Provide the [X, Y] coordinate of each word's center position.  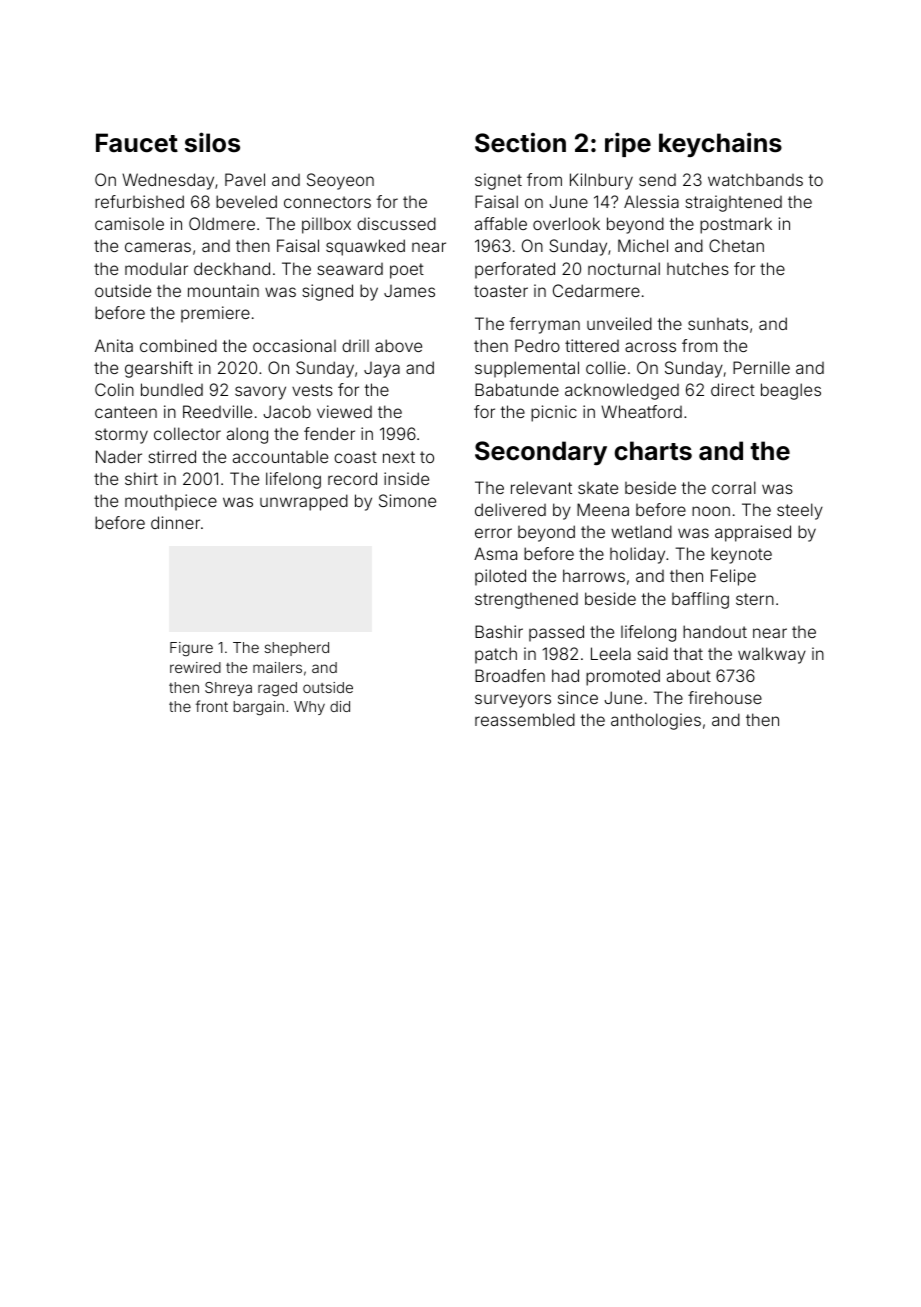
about [689, 675]
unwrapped [304, 502]
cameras [158, 247]
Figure [191, 649]
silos [212, 142]
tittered [592, 345]
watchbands [755, 180]
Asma [495, 553]
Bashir [499, 631]
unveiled [619, 323]
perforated [515, 270]
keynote [741, 555]
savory [260, 393]
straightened [733, 203]
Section [520, 142]
